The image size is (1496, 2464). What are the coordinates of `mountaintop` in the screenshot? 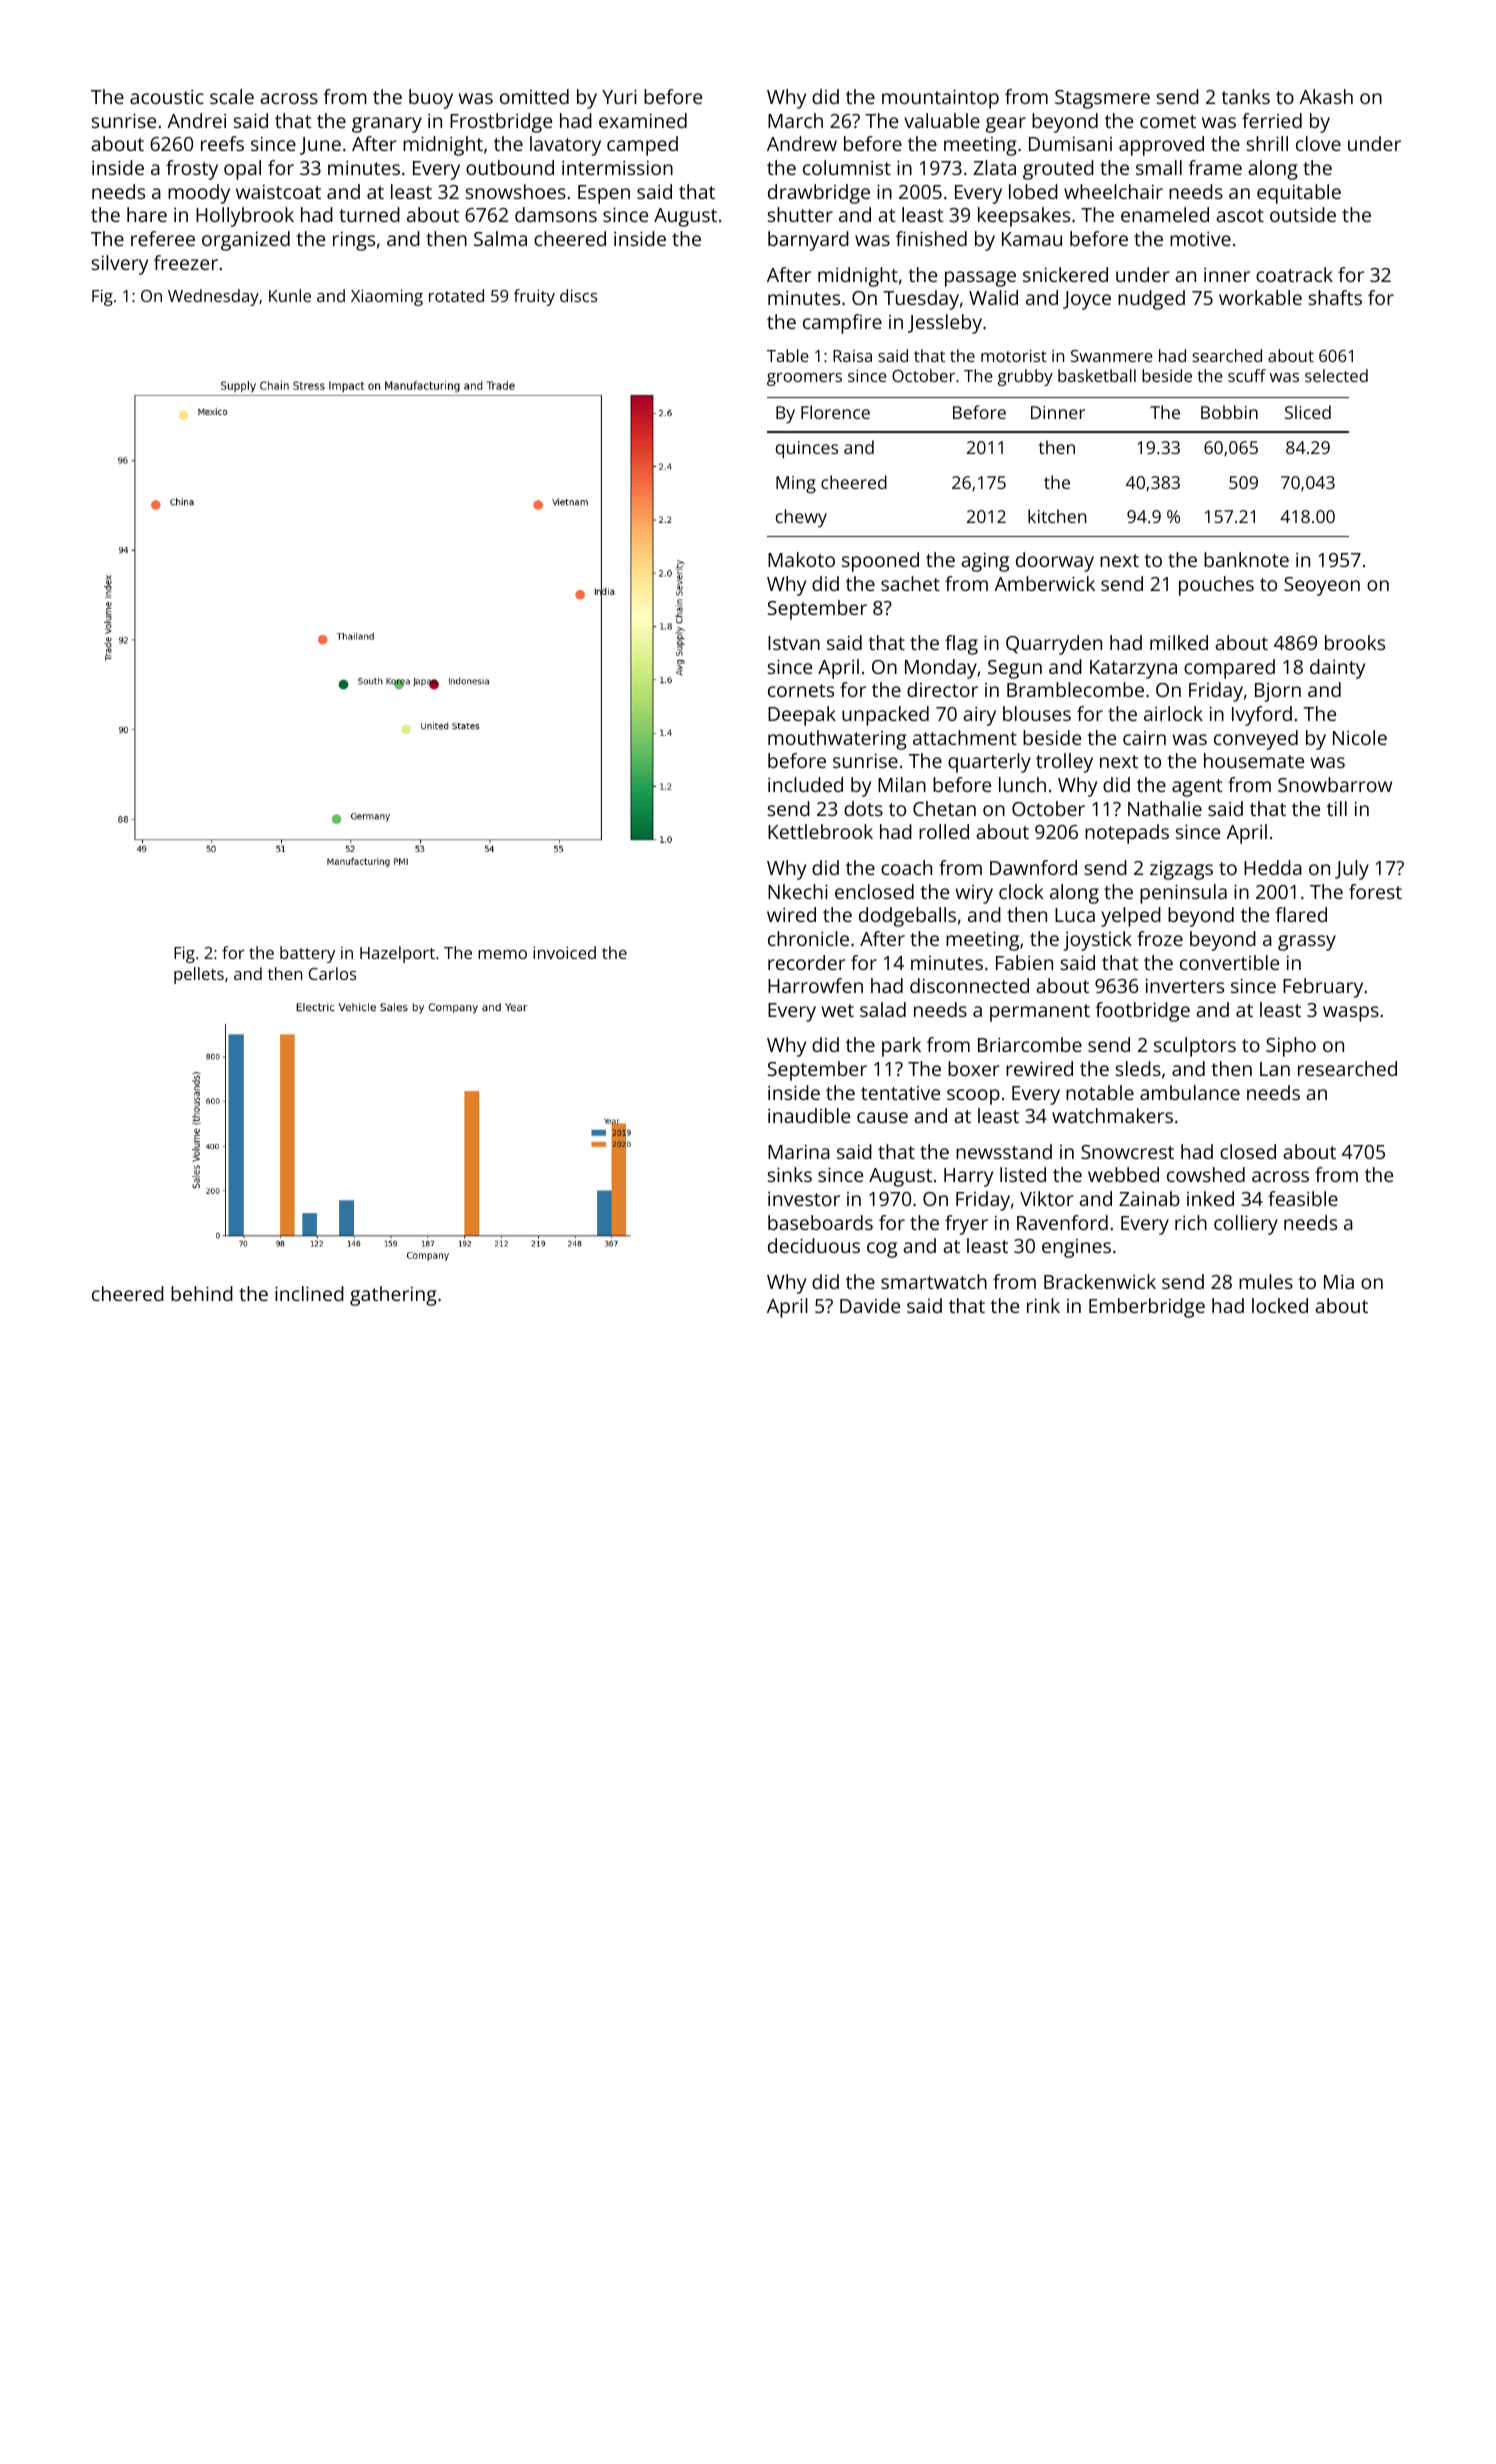 It's located at (940, 99).
